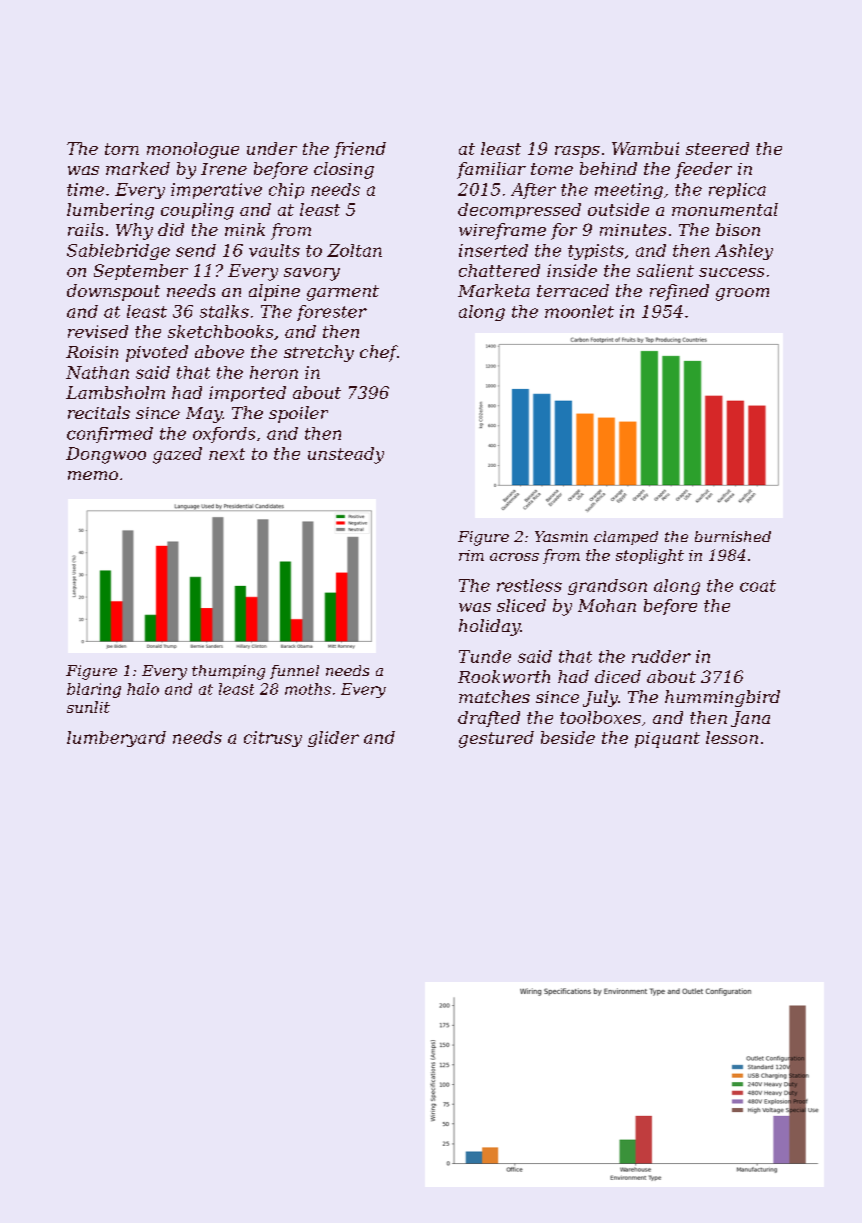  What do you see at coordinates (227, 454) in the screenshot?
I see `next` at bounding box center [227, 454].
